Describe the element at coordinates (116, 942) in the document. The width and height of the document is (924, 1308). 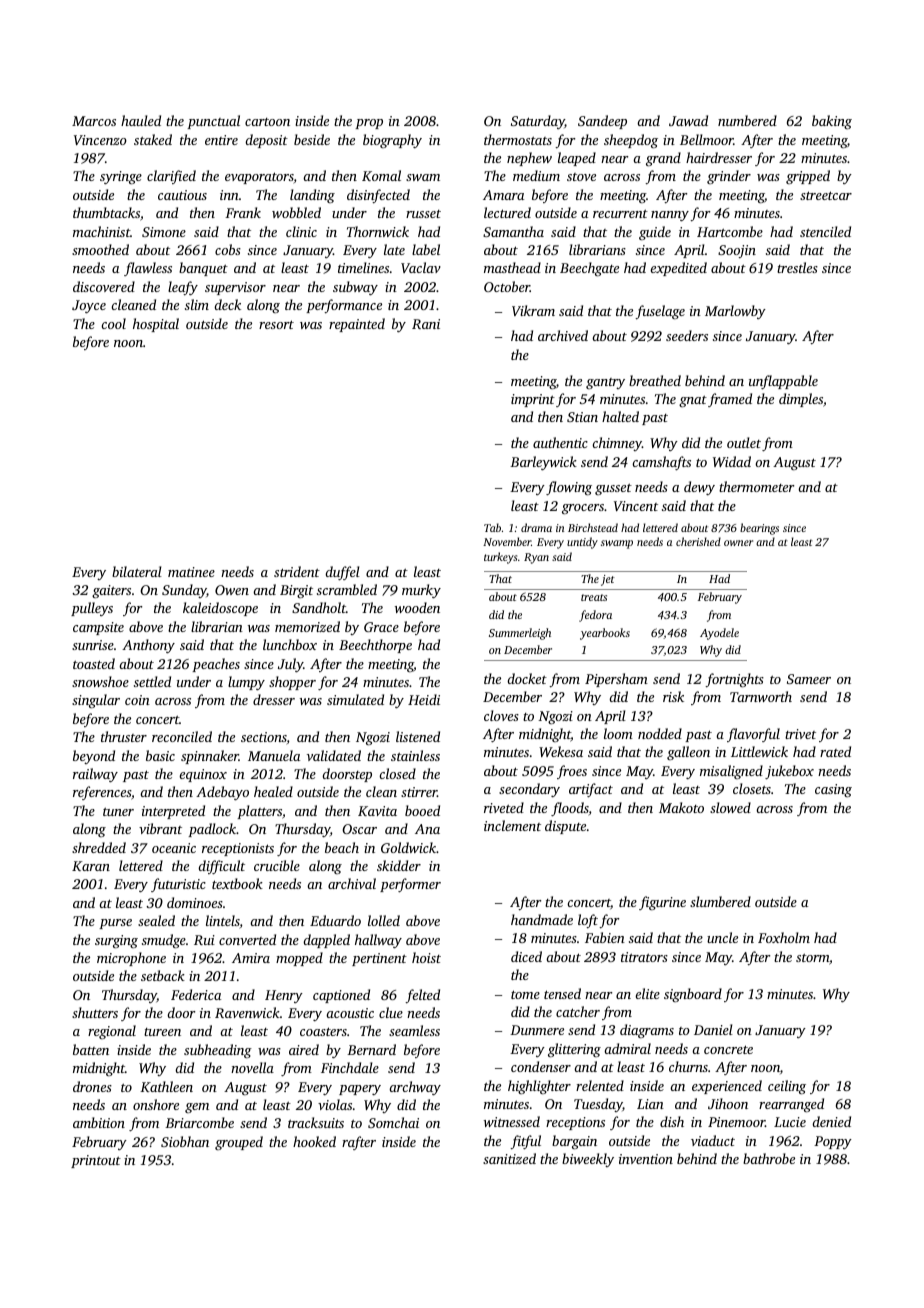
I see `surging` at that location.
